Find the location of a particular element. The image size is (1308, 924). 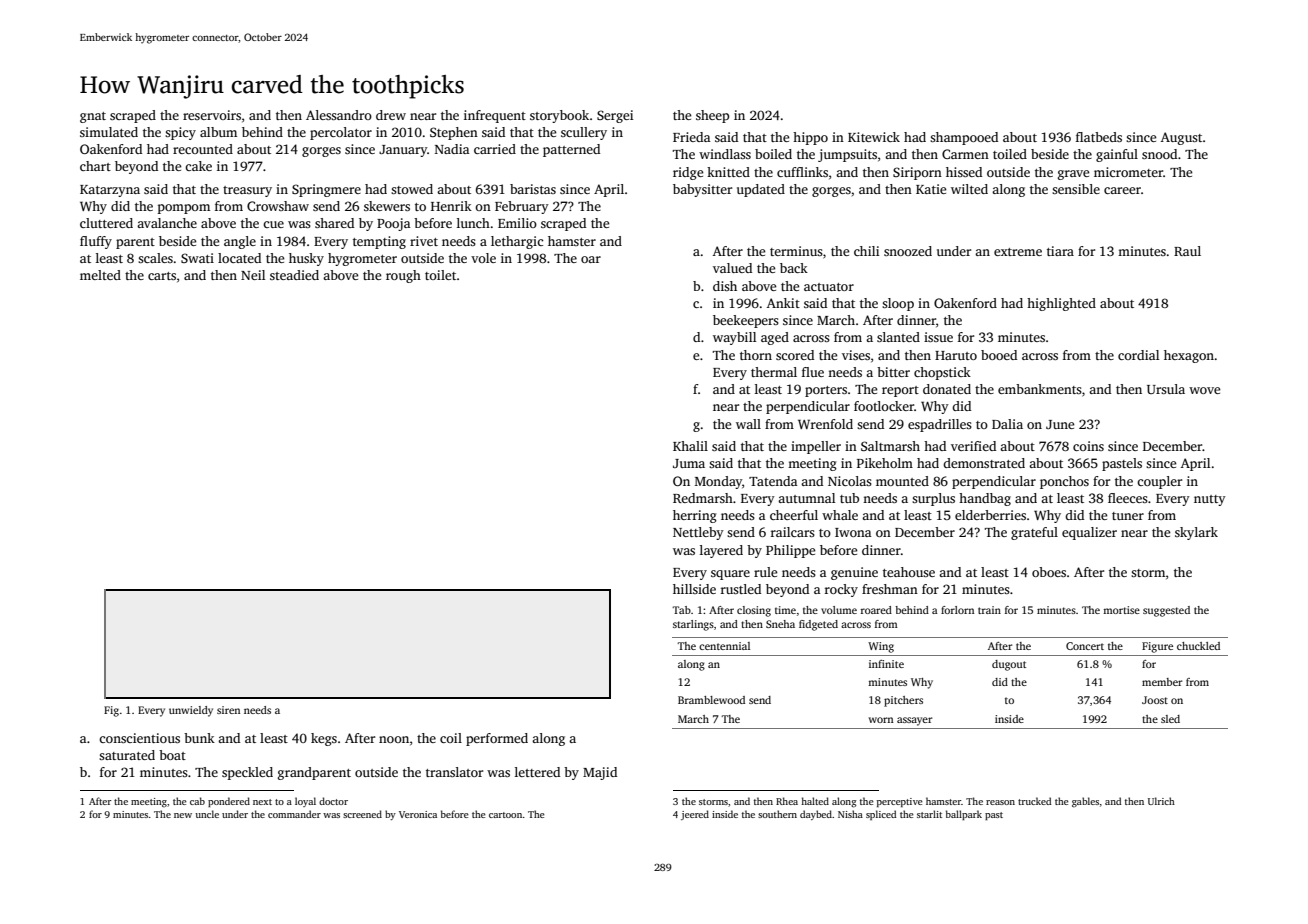

Redmarsh is located at coordinates (703, 498).
